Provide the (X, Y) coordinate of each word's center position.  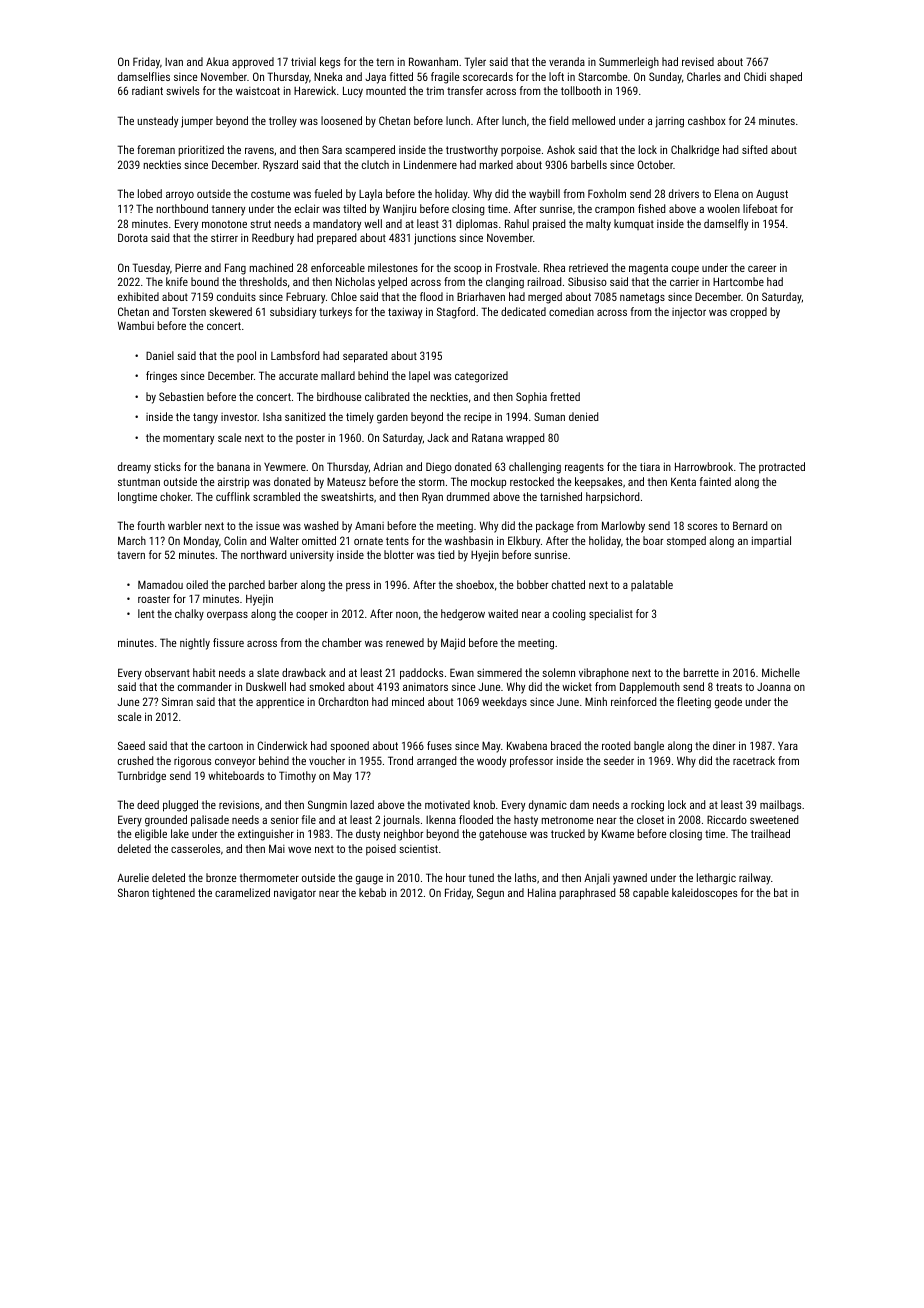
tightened (173, 894)
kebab (372, 892)
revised (698, 61)
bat (781, 892)
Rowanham (433, 61)
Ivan (174, 62)
